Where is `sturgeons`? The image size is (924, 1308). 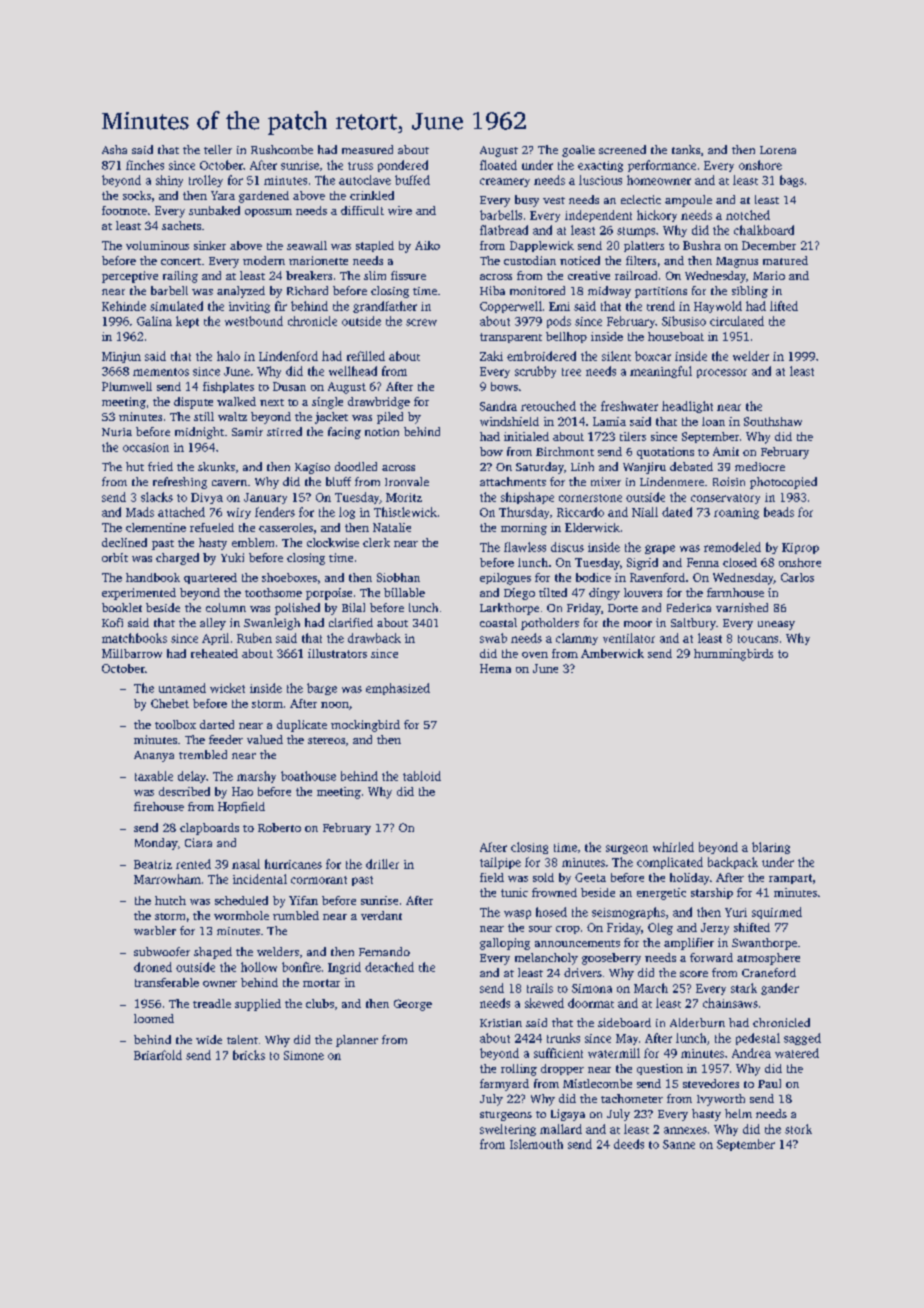
sturgeons is located at coordinates (506, 1116).
